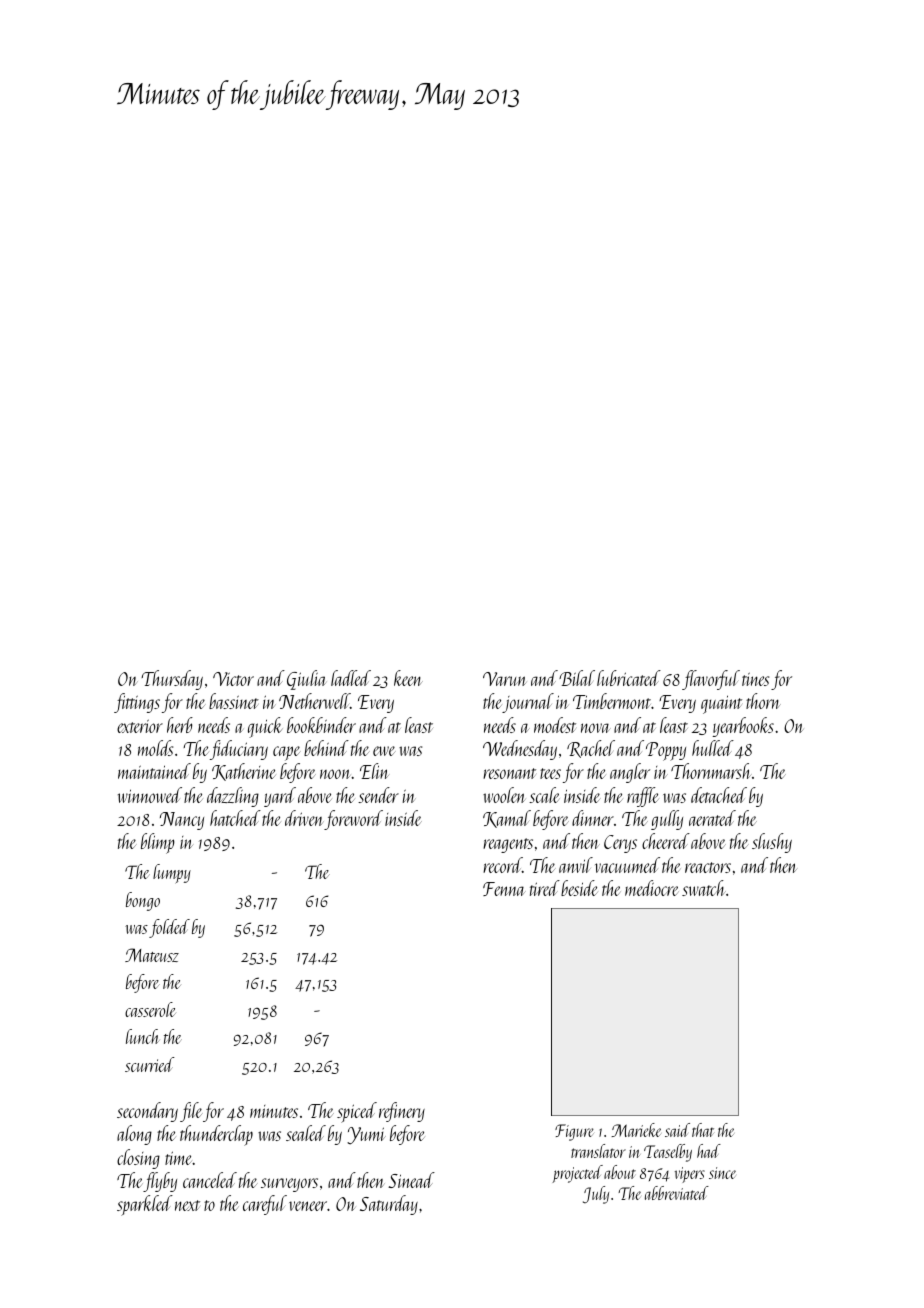  What do you see at coordinates (719, 795) in the image?
I see `detached` at bounding box center [719, 795].
